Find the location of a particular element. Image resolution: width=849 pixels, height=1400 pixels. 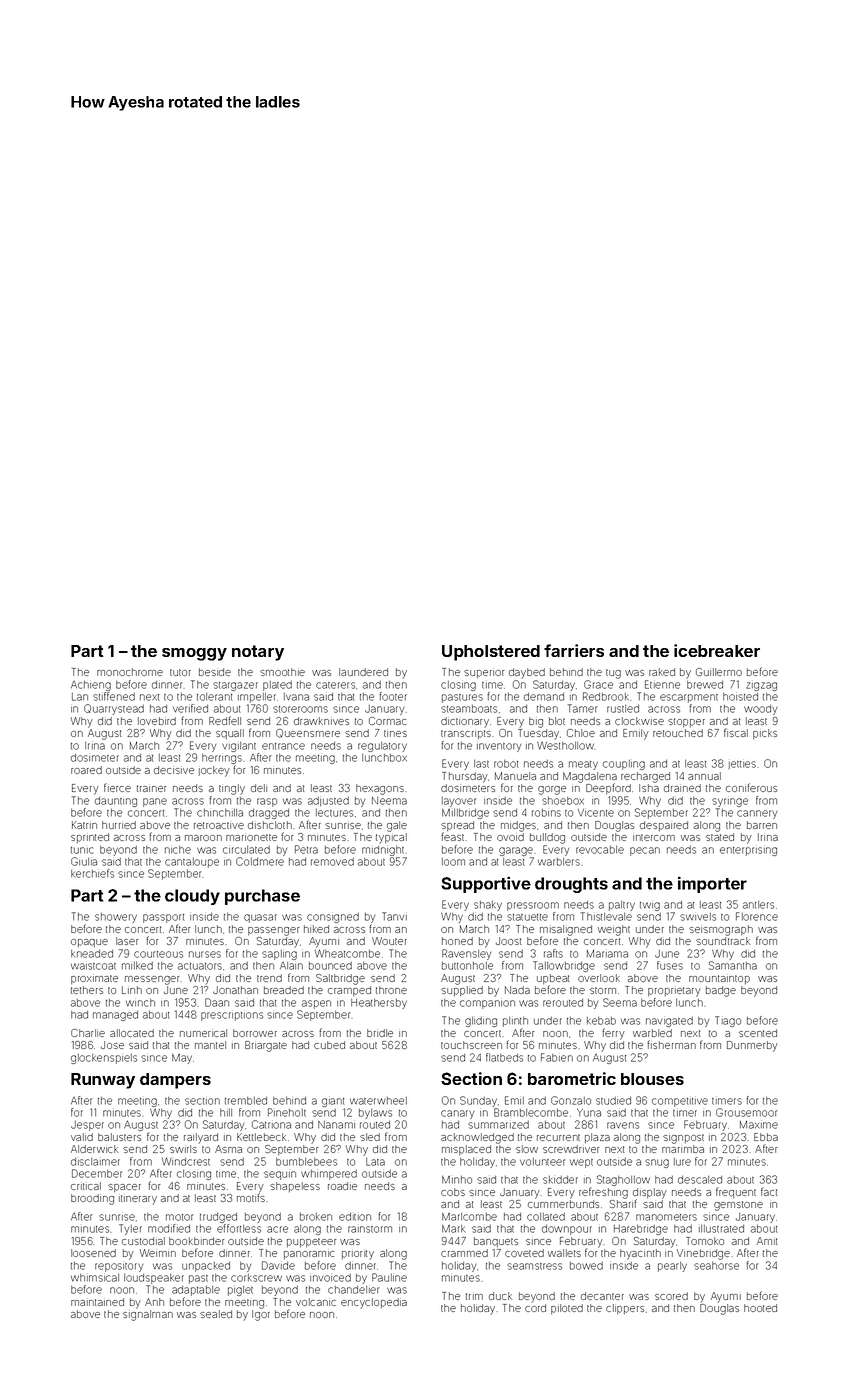

smoggy is located at coordinates (194, 654).
